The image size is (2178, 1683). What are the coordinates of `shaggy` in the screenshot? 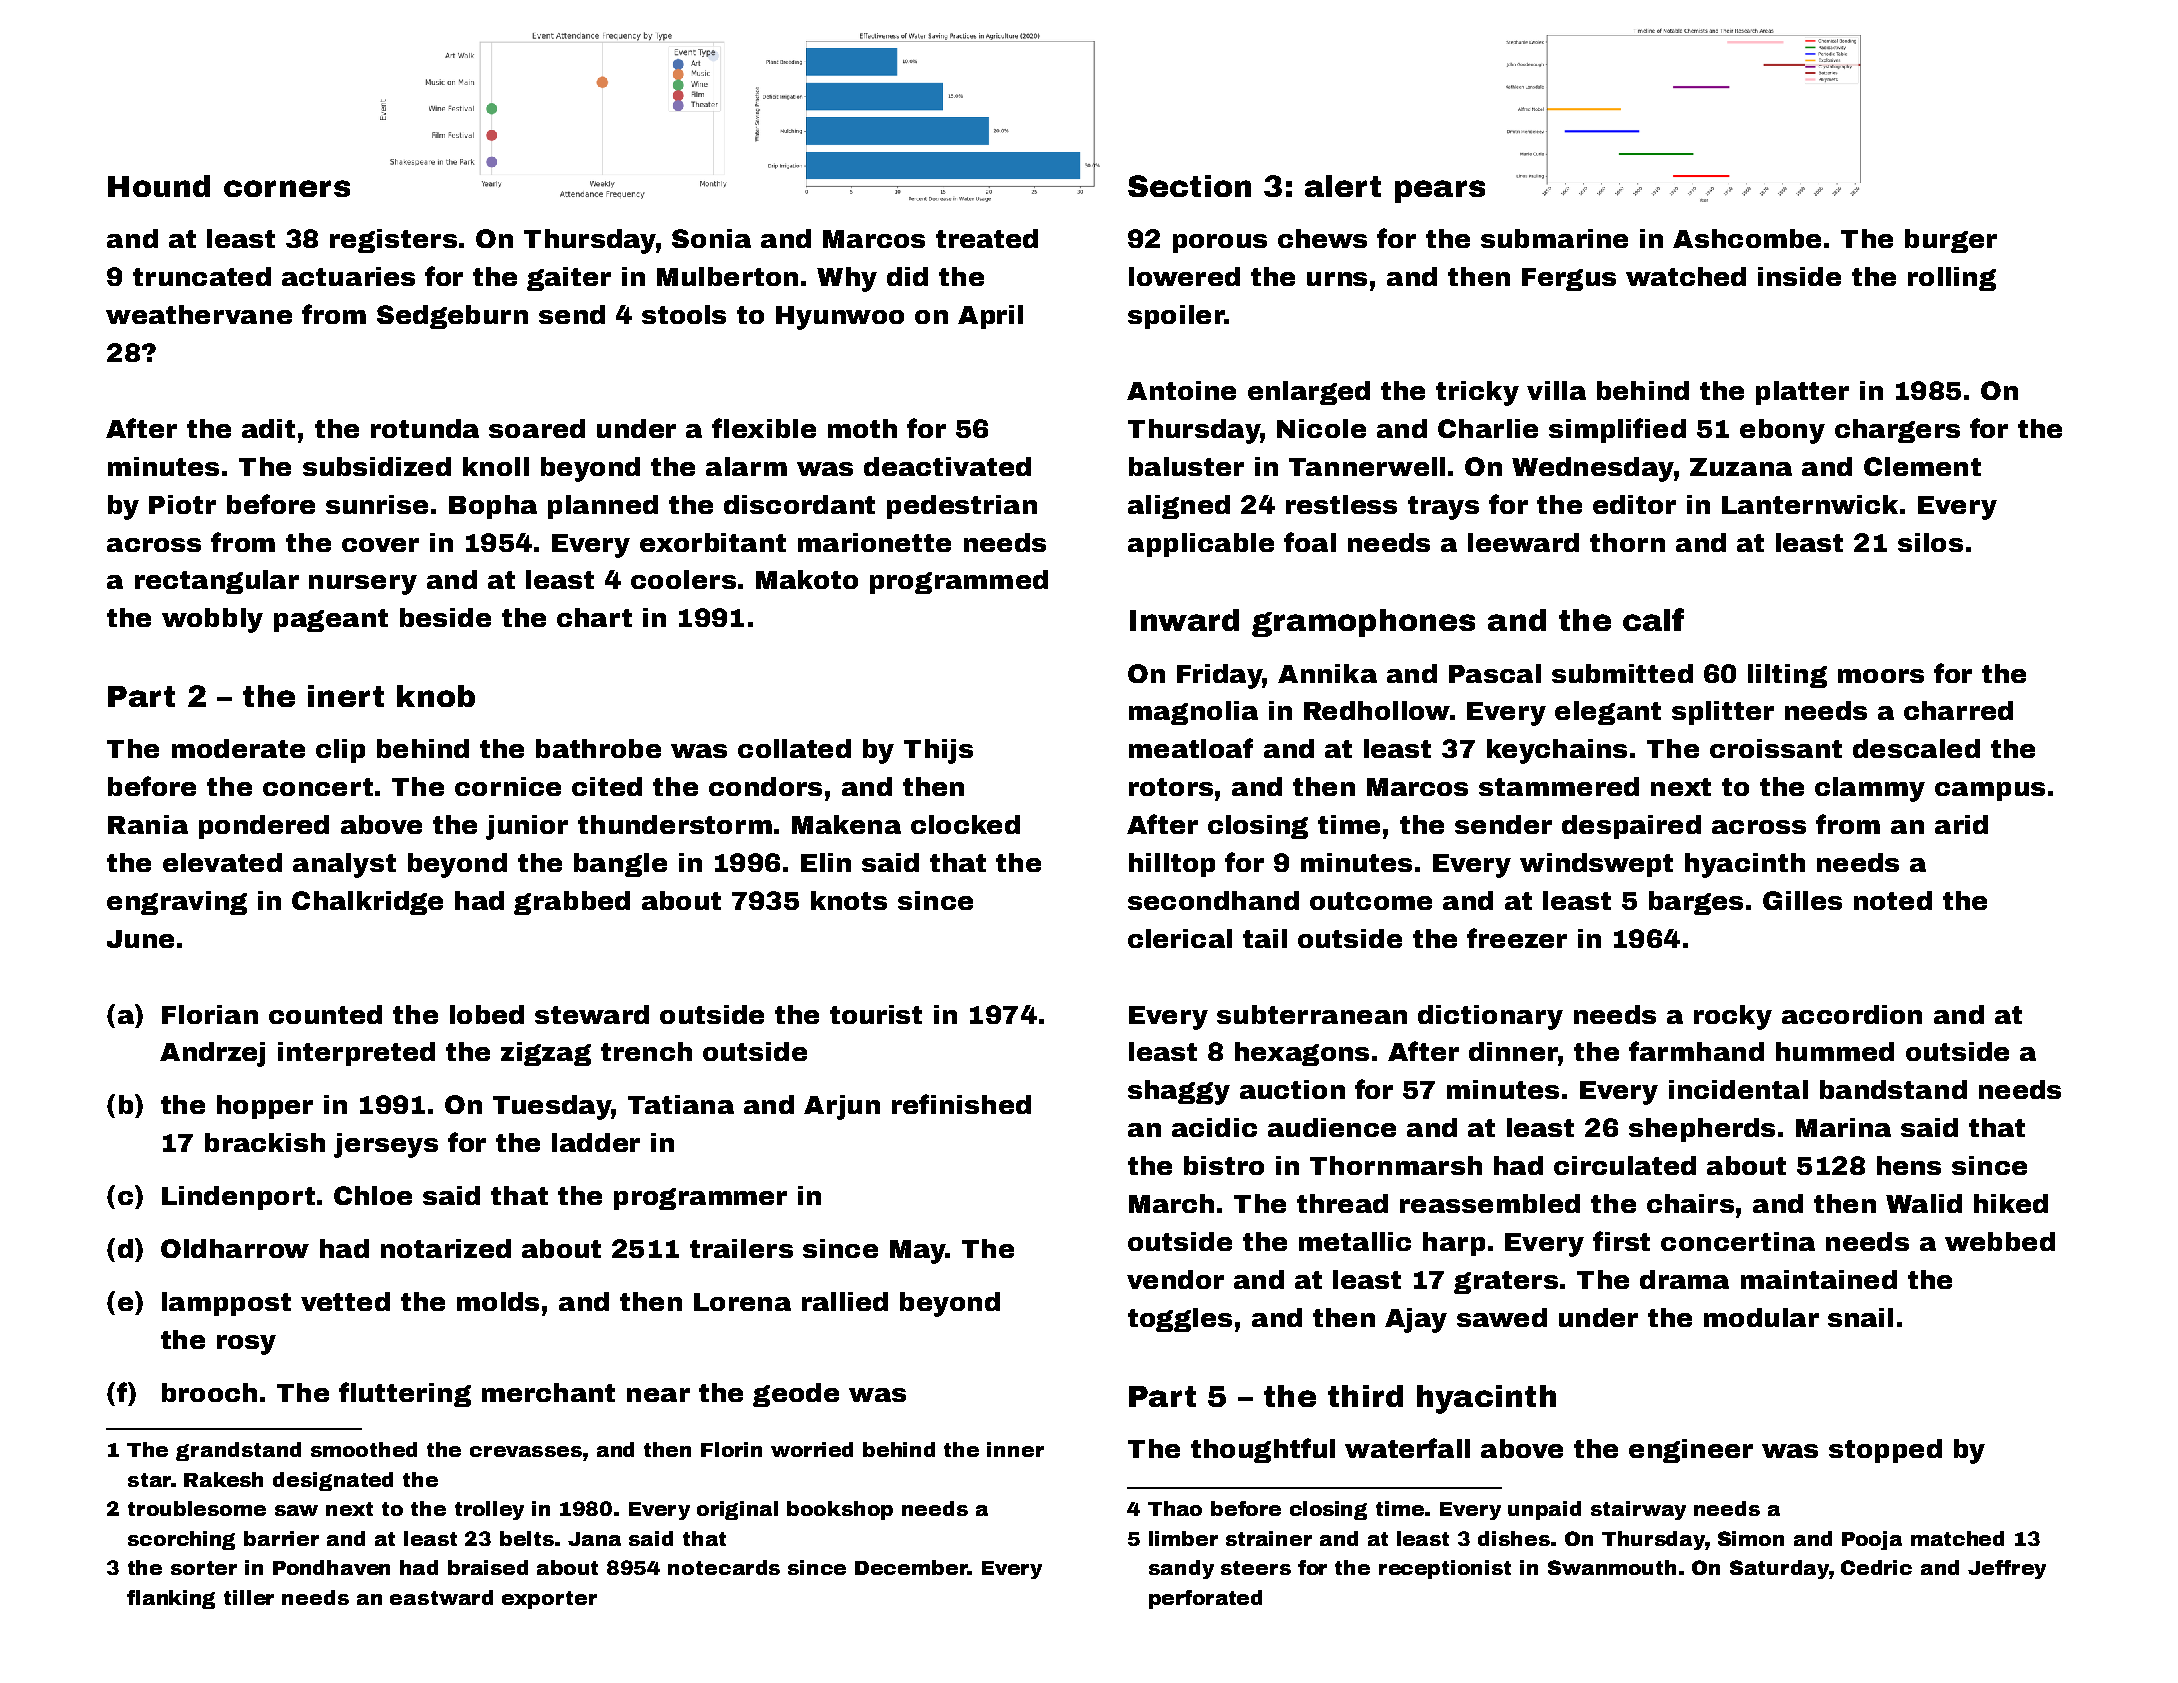 It's located at (1179, 1092).
